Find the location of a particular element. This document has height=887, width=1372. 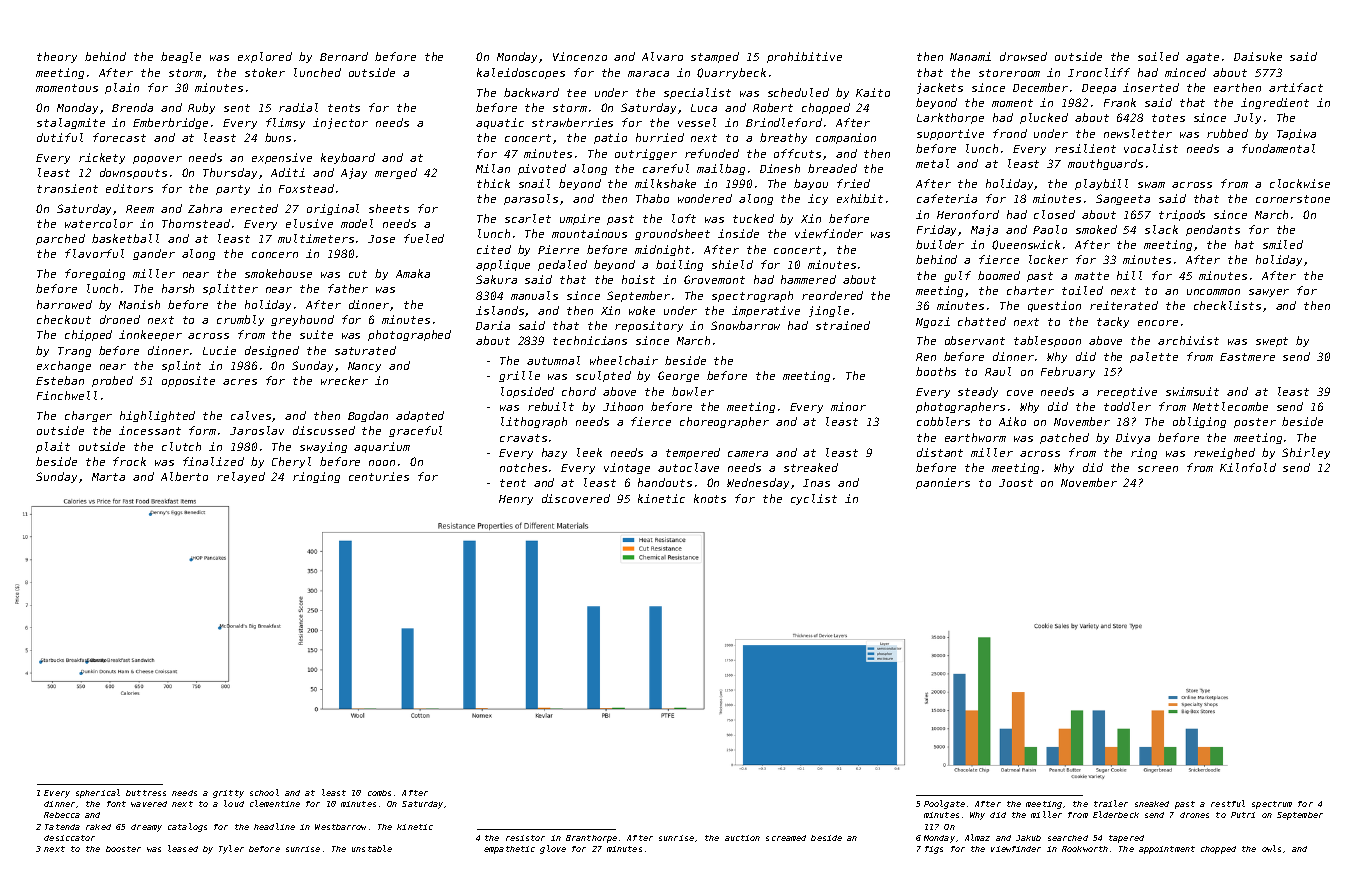

Quarrybeck is located at coordinates (731, 73).
